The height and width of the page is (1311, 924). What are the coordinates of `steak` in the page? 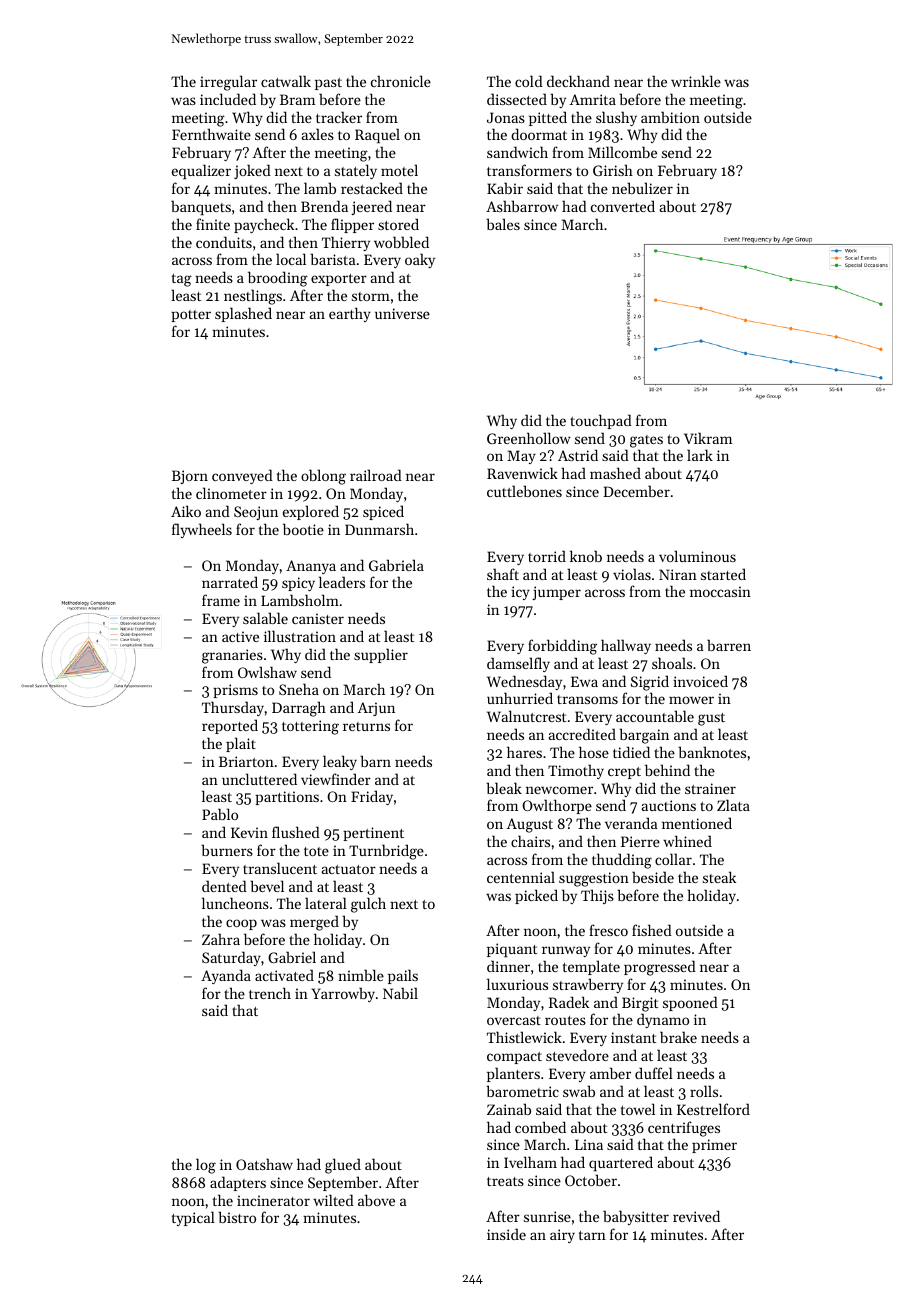 It's located at (719, 877).
